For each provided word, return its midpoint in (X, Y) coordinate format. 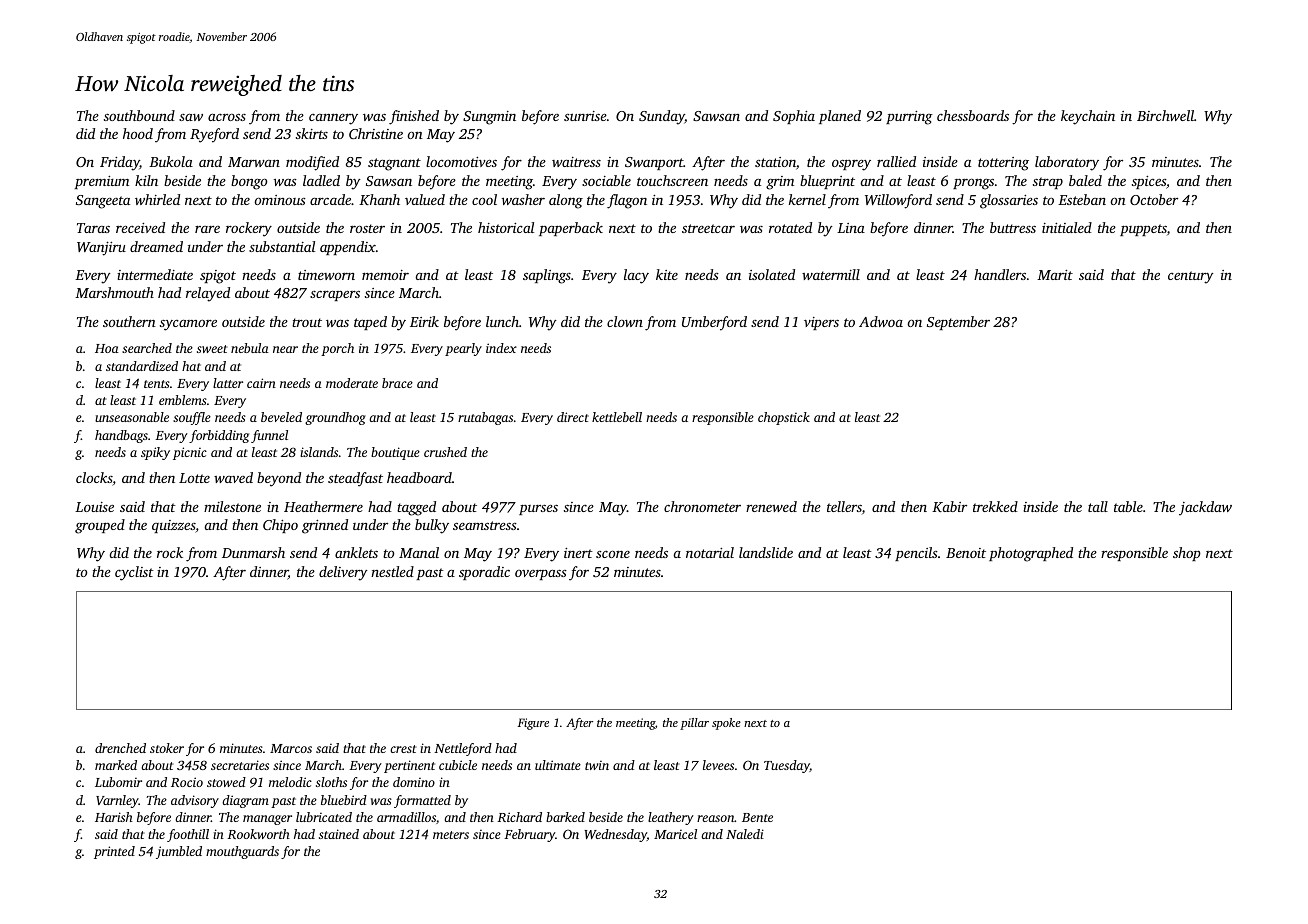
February (529, 835)
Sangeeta (103, 202)
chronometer (702, 506)
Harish (114, 817)
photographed (1031, 554)
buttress (1013, 227)
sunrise (585, 116)
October (1154, 199)
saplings (547, 276)
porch (337, 349)
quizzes (174, 526)
